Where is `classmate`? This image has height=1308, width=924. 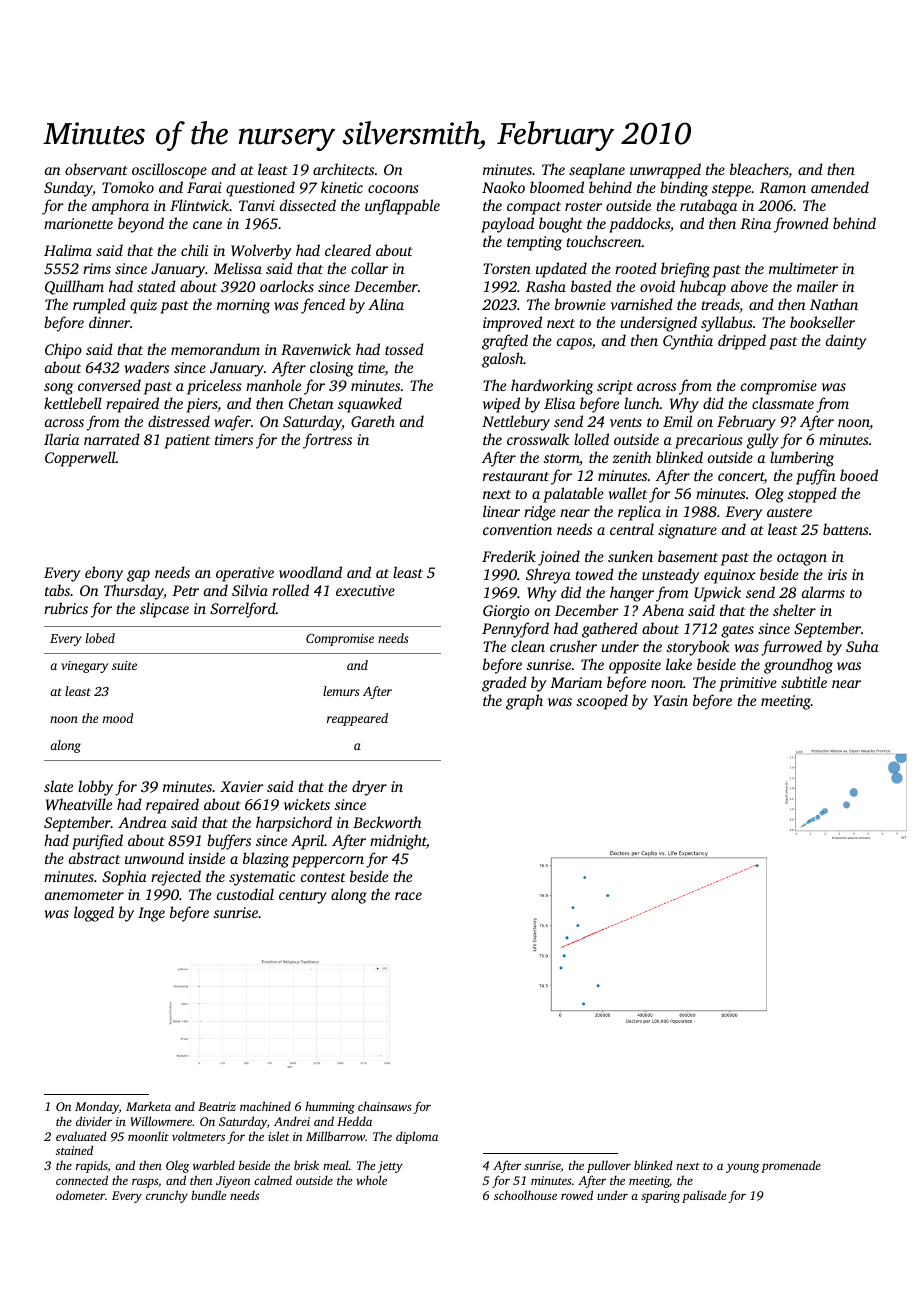 classmate is located at coordinates (783, 403).
